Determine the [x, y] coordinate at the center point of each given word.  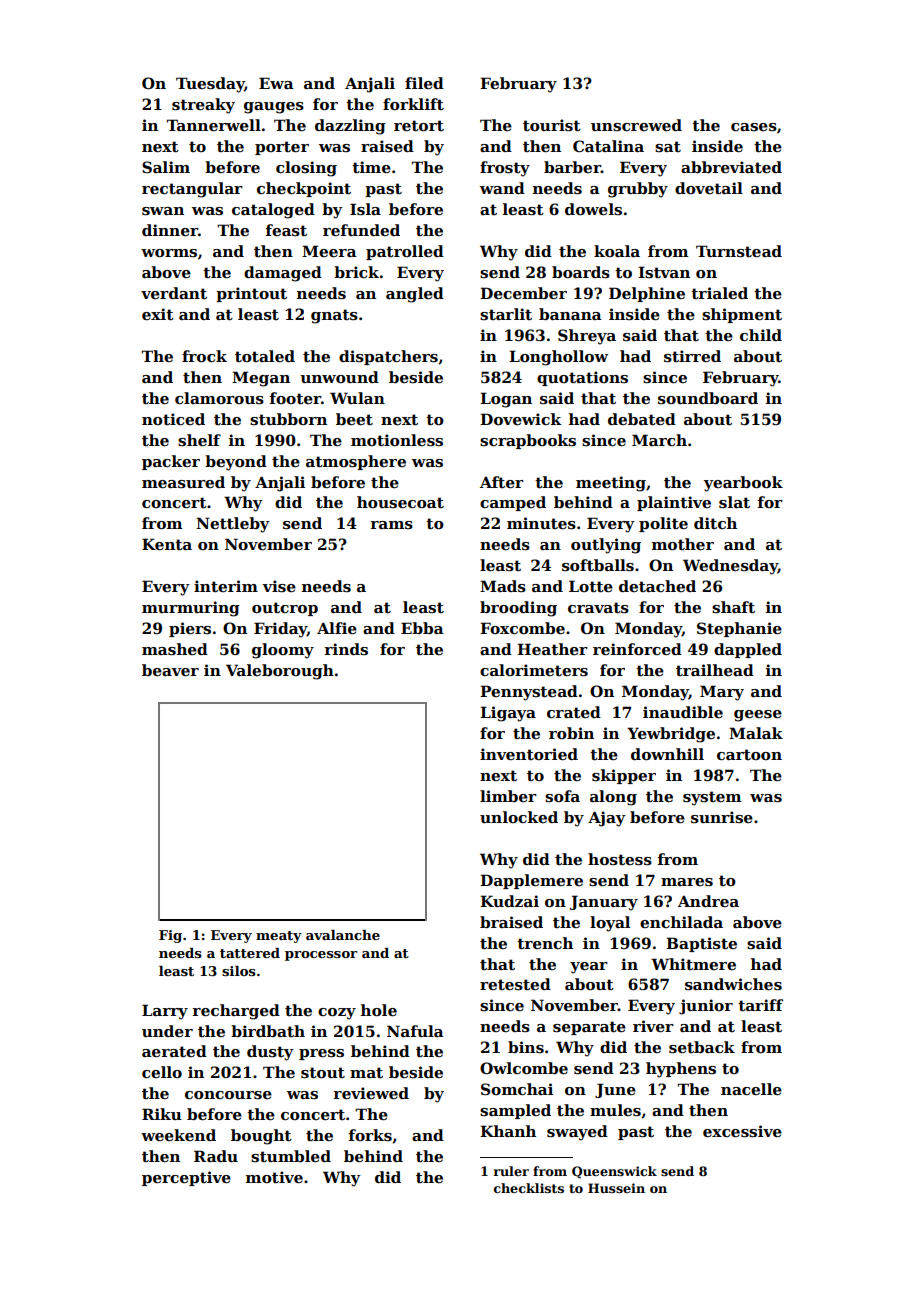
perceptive [186, 1178]
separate [589, 1028]
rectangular [192, 190]
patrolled [405, 252]
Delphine [647, 294]
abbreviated [731, 167]
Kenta [167, 544]
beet [354, 419]
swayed [577, 1133]
